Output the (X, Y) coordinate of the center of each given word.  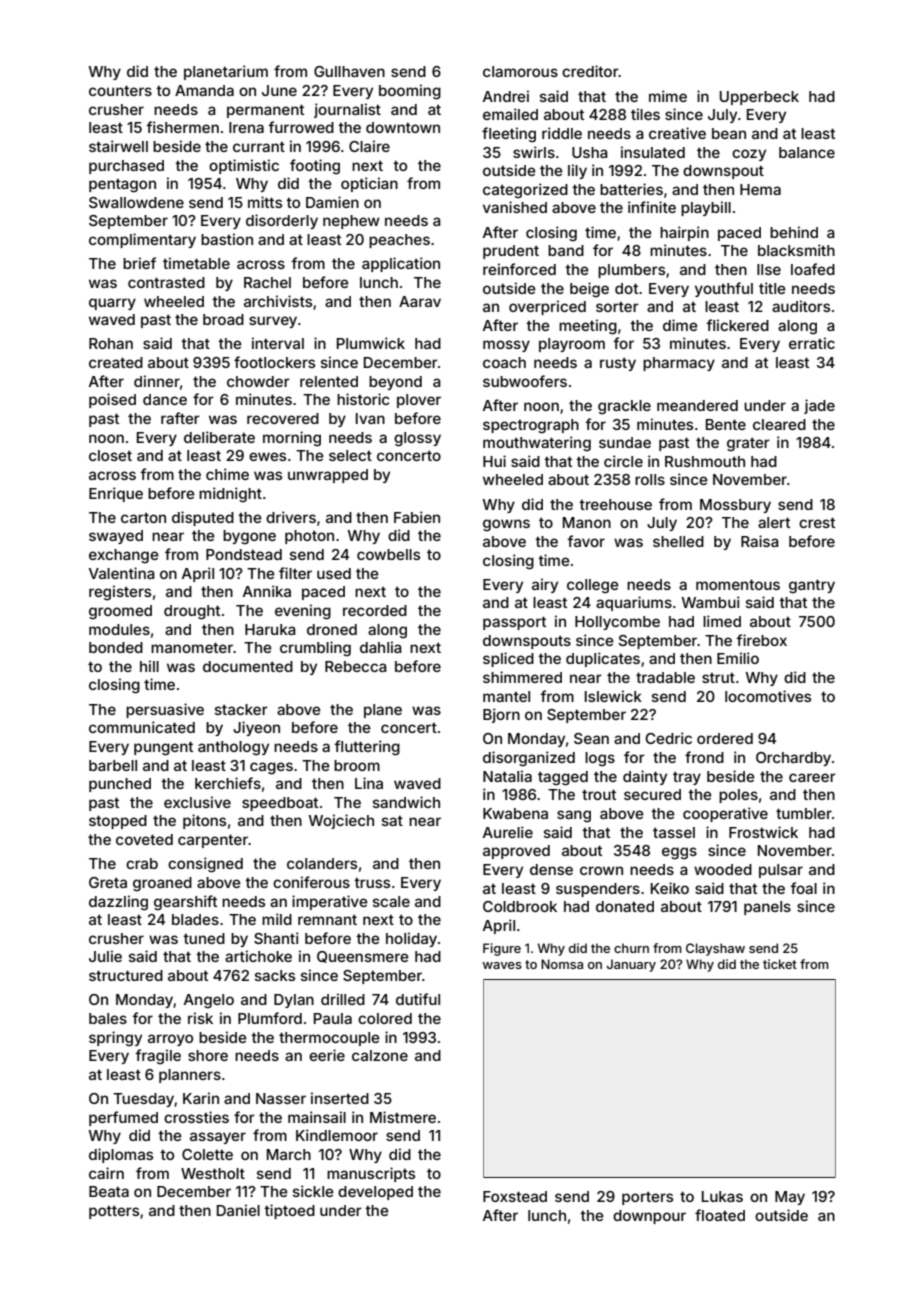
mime (668, 96)
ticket (780, 964)
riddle (562, 133)
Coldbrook (520, 906)
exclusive (197, 802)
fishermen (182, 127)
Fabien (417, 517)
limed (722, 621)
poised (112, 400)
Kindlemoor (337, 1135)
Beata (109, 1191)
